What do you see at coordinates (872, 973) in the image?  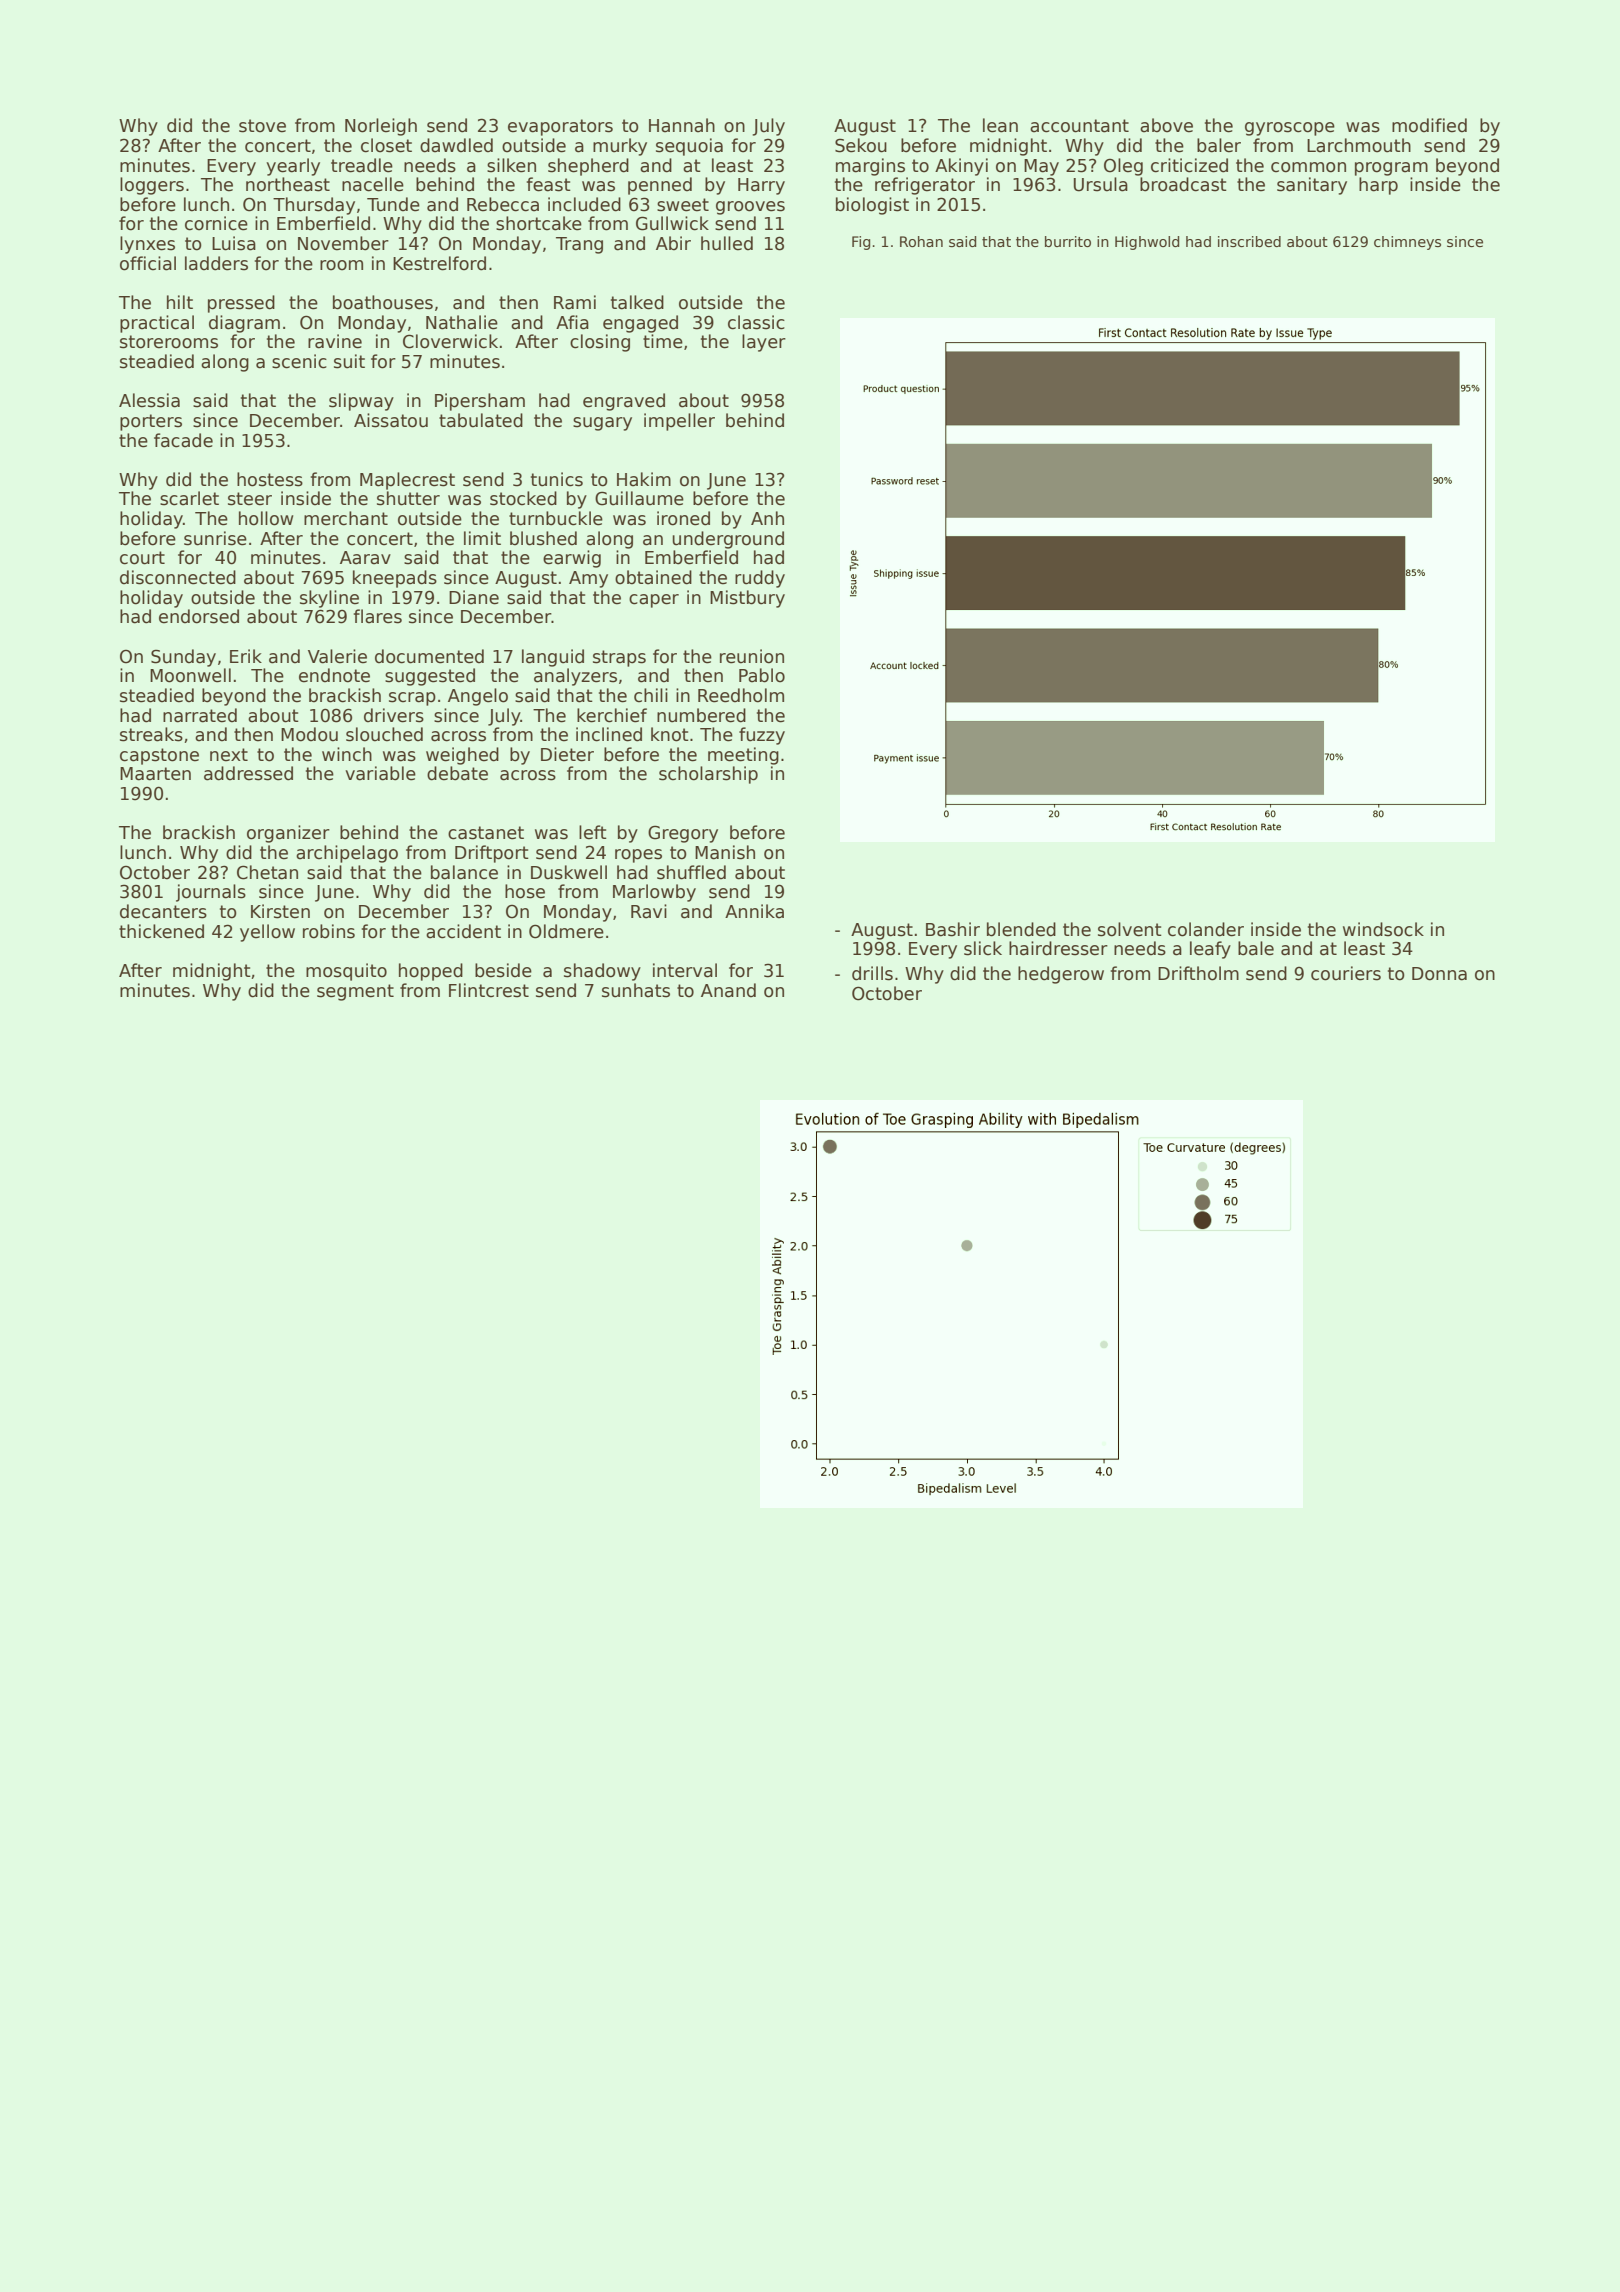 I see `drills` at bounding box center [872, 973].
